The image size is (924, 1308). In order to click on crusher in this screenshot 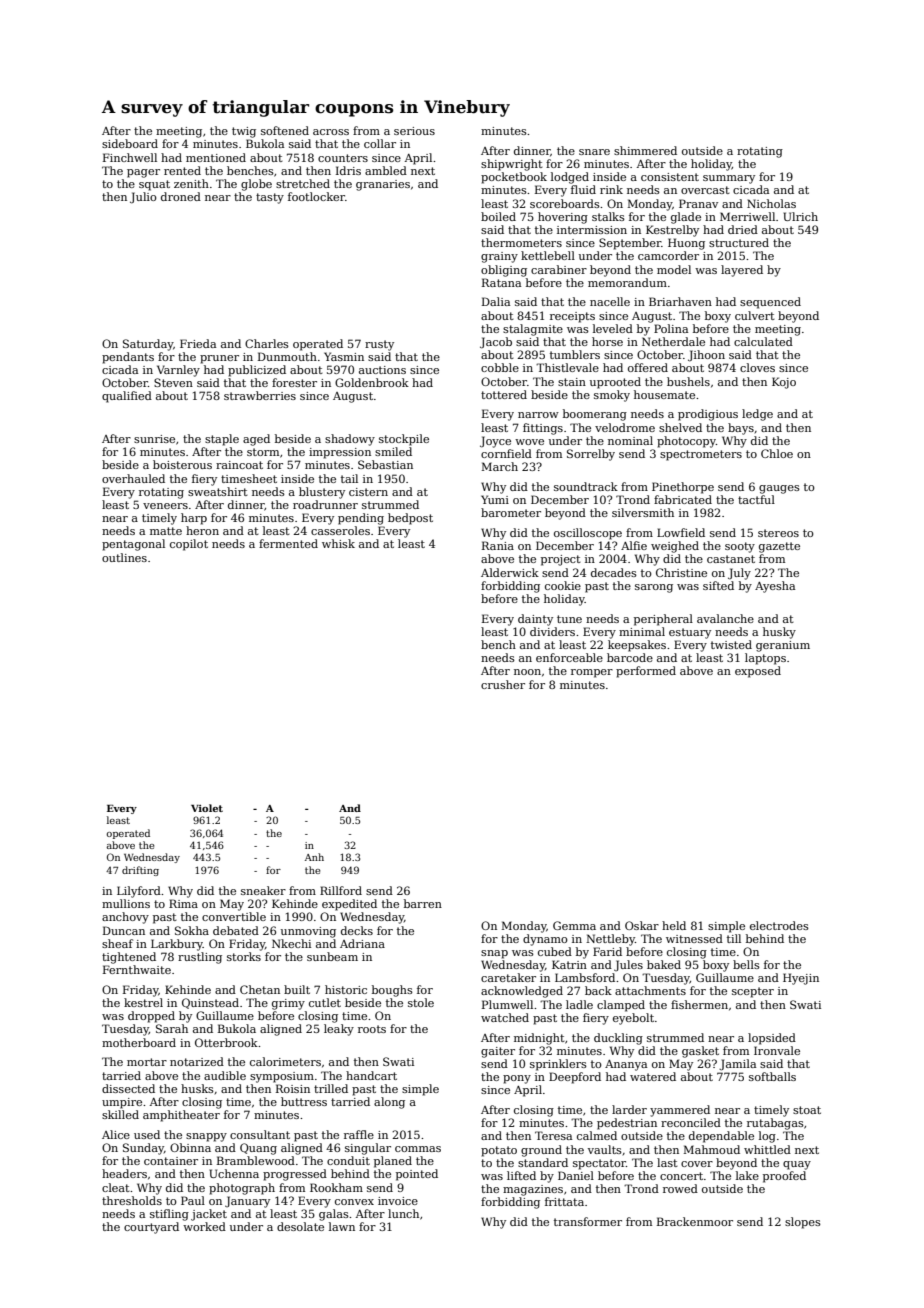, I will do `click(503, 684)`.
